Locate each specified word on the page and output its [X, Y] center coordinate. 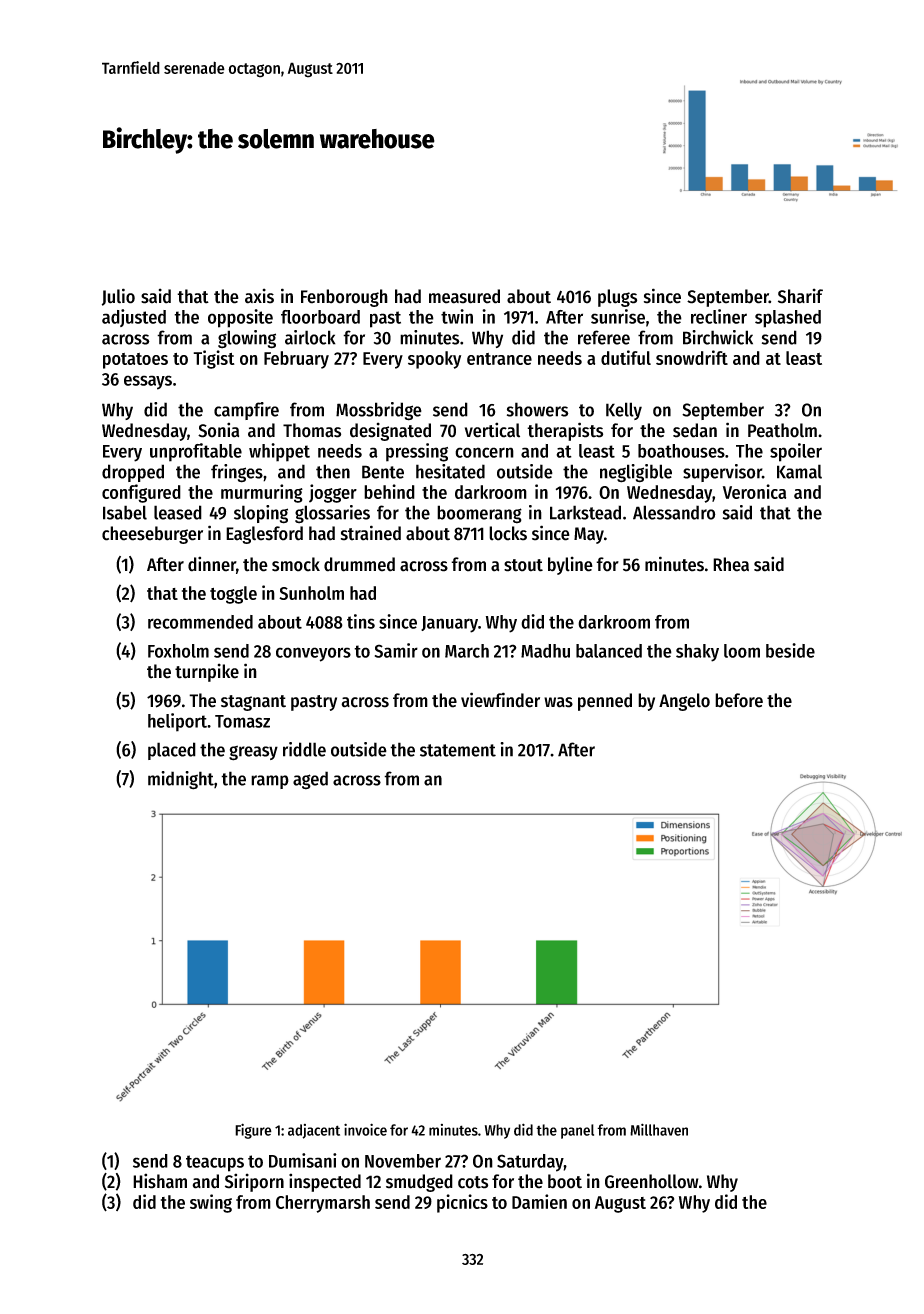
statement [458, 750]
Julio [118, 297]
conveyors [313, 654]
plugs [617, 298]
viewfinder [500, 700]
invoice [365, 1129]
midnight [181, 780]
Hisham [160, 1181]
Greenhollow [652, 1181]
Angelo [684, 702]
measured [464, 296]
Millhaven [659, 1129]
